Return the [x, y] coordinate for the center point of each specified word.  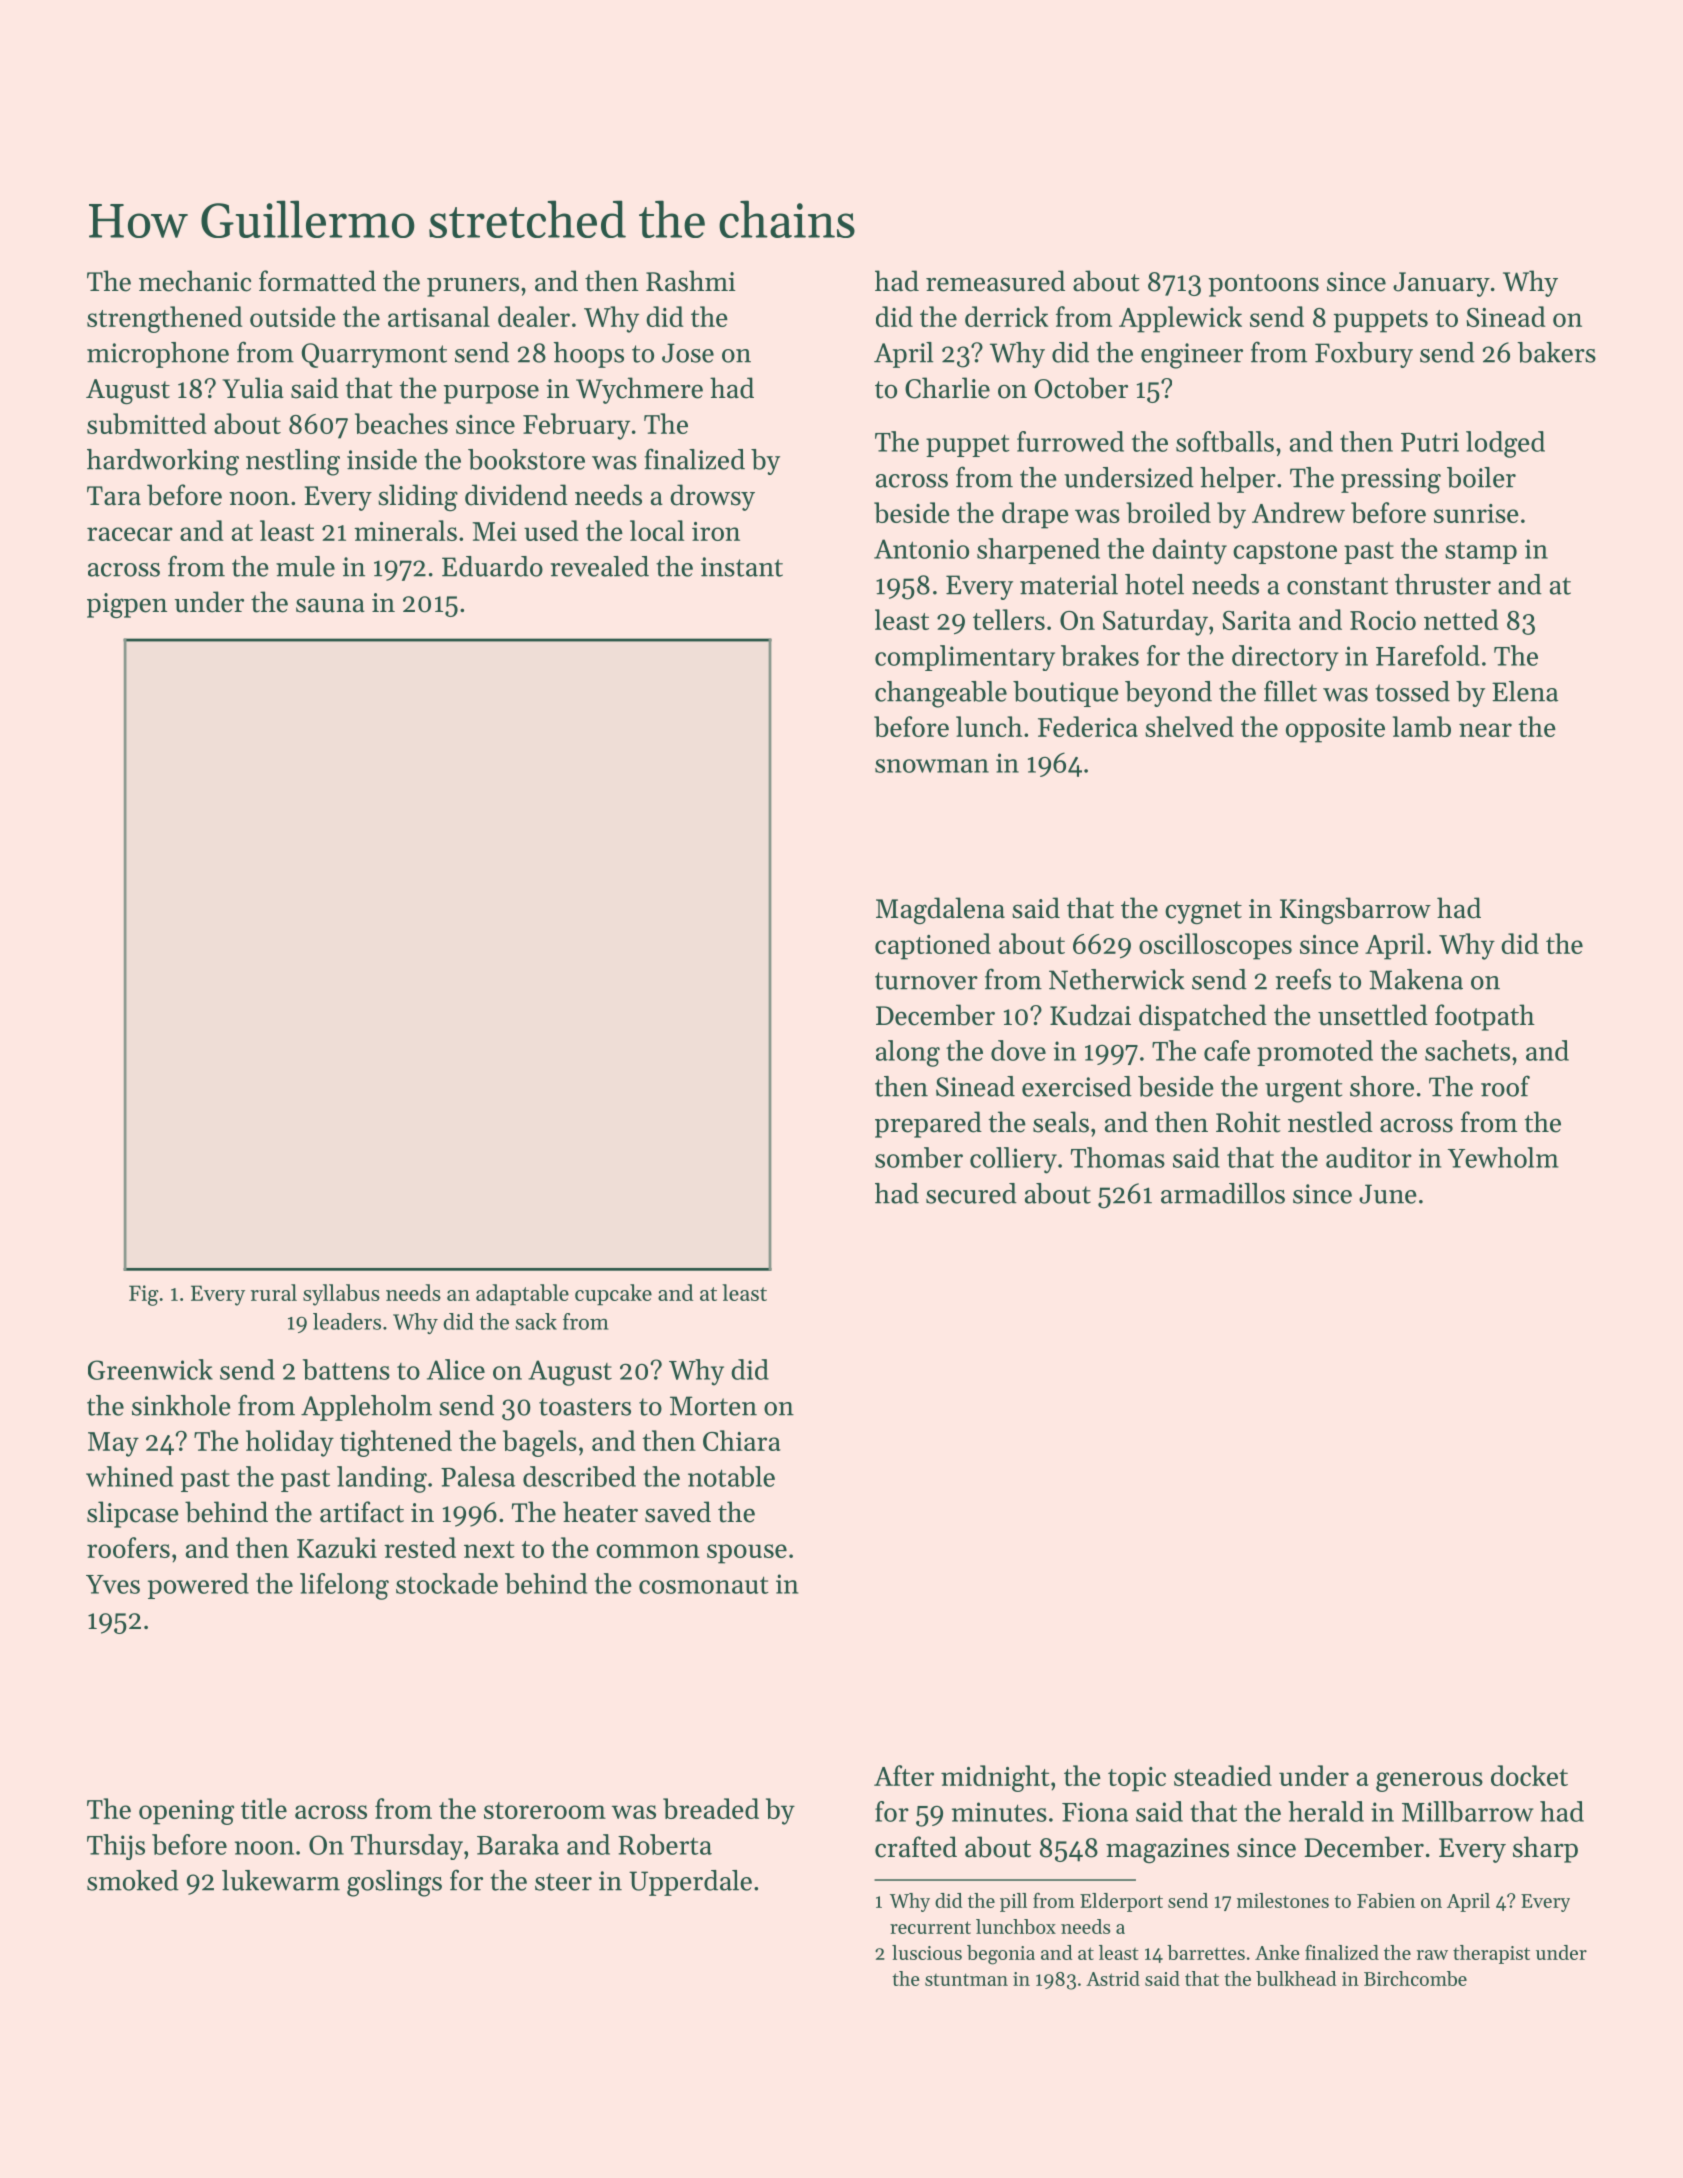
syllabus [341, 1295]
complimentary [965, 658]
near [1485, 730]
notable [731, 1476]
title [264, 1808]
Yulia [253, 388]
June [1388, 1194]
